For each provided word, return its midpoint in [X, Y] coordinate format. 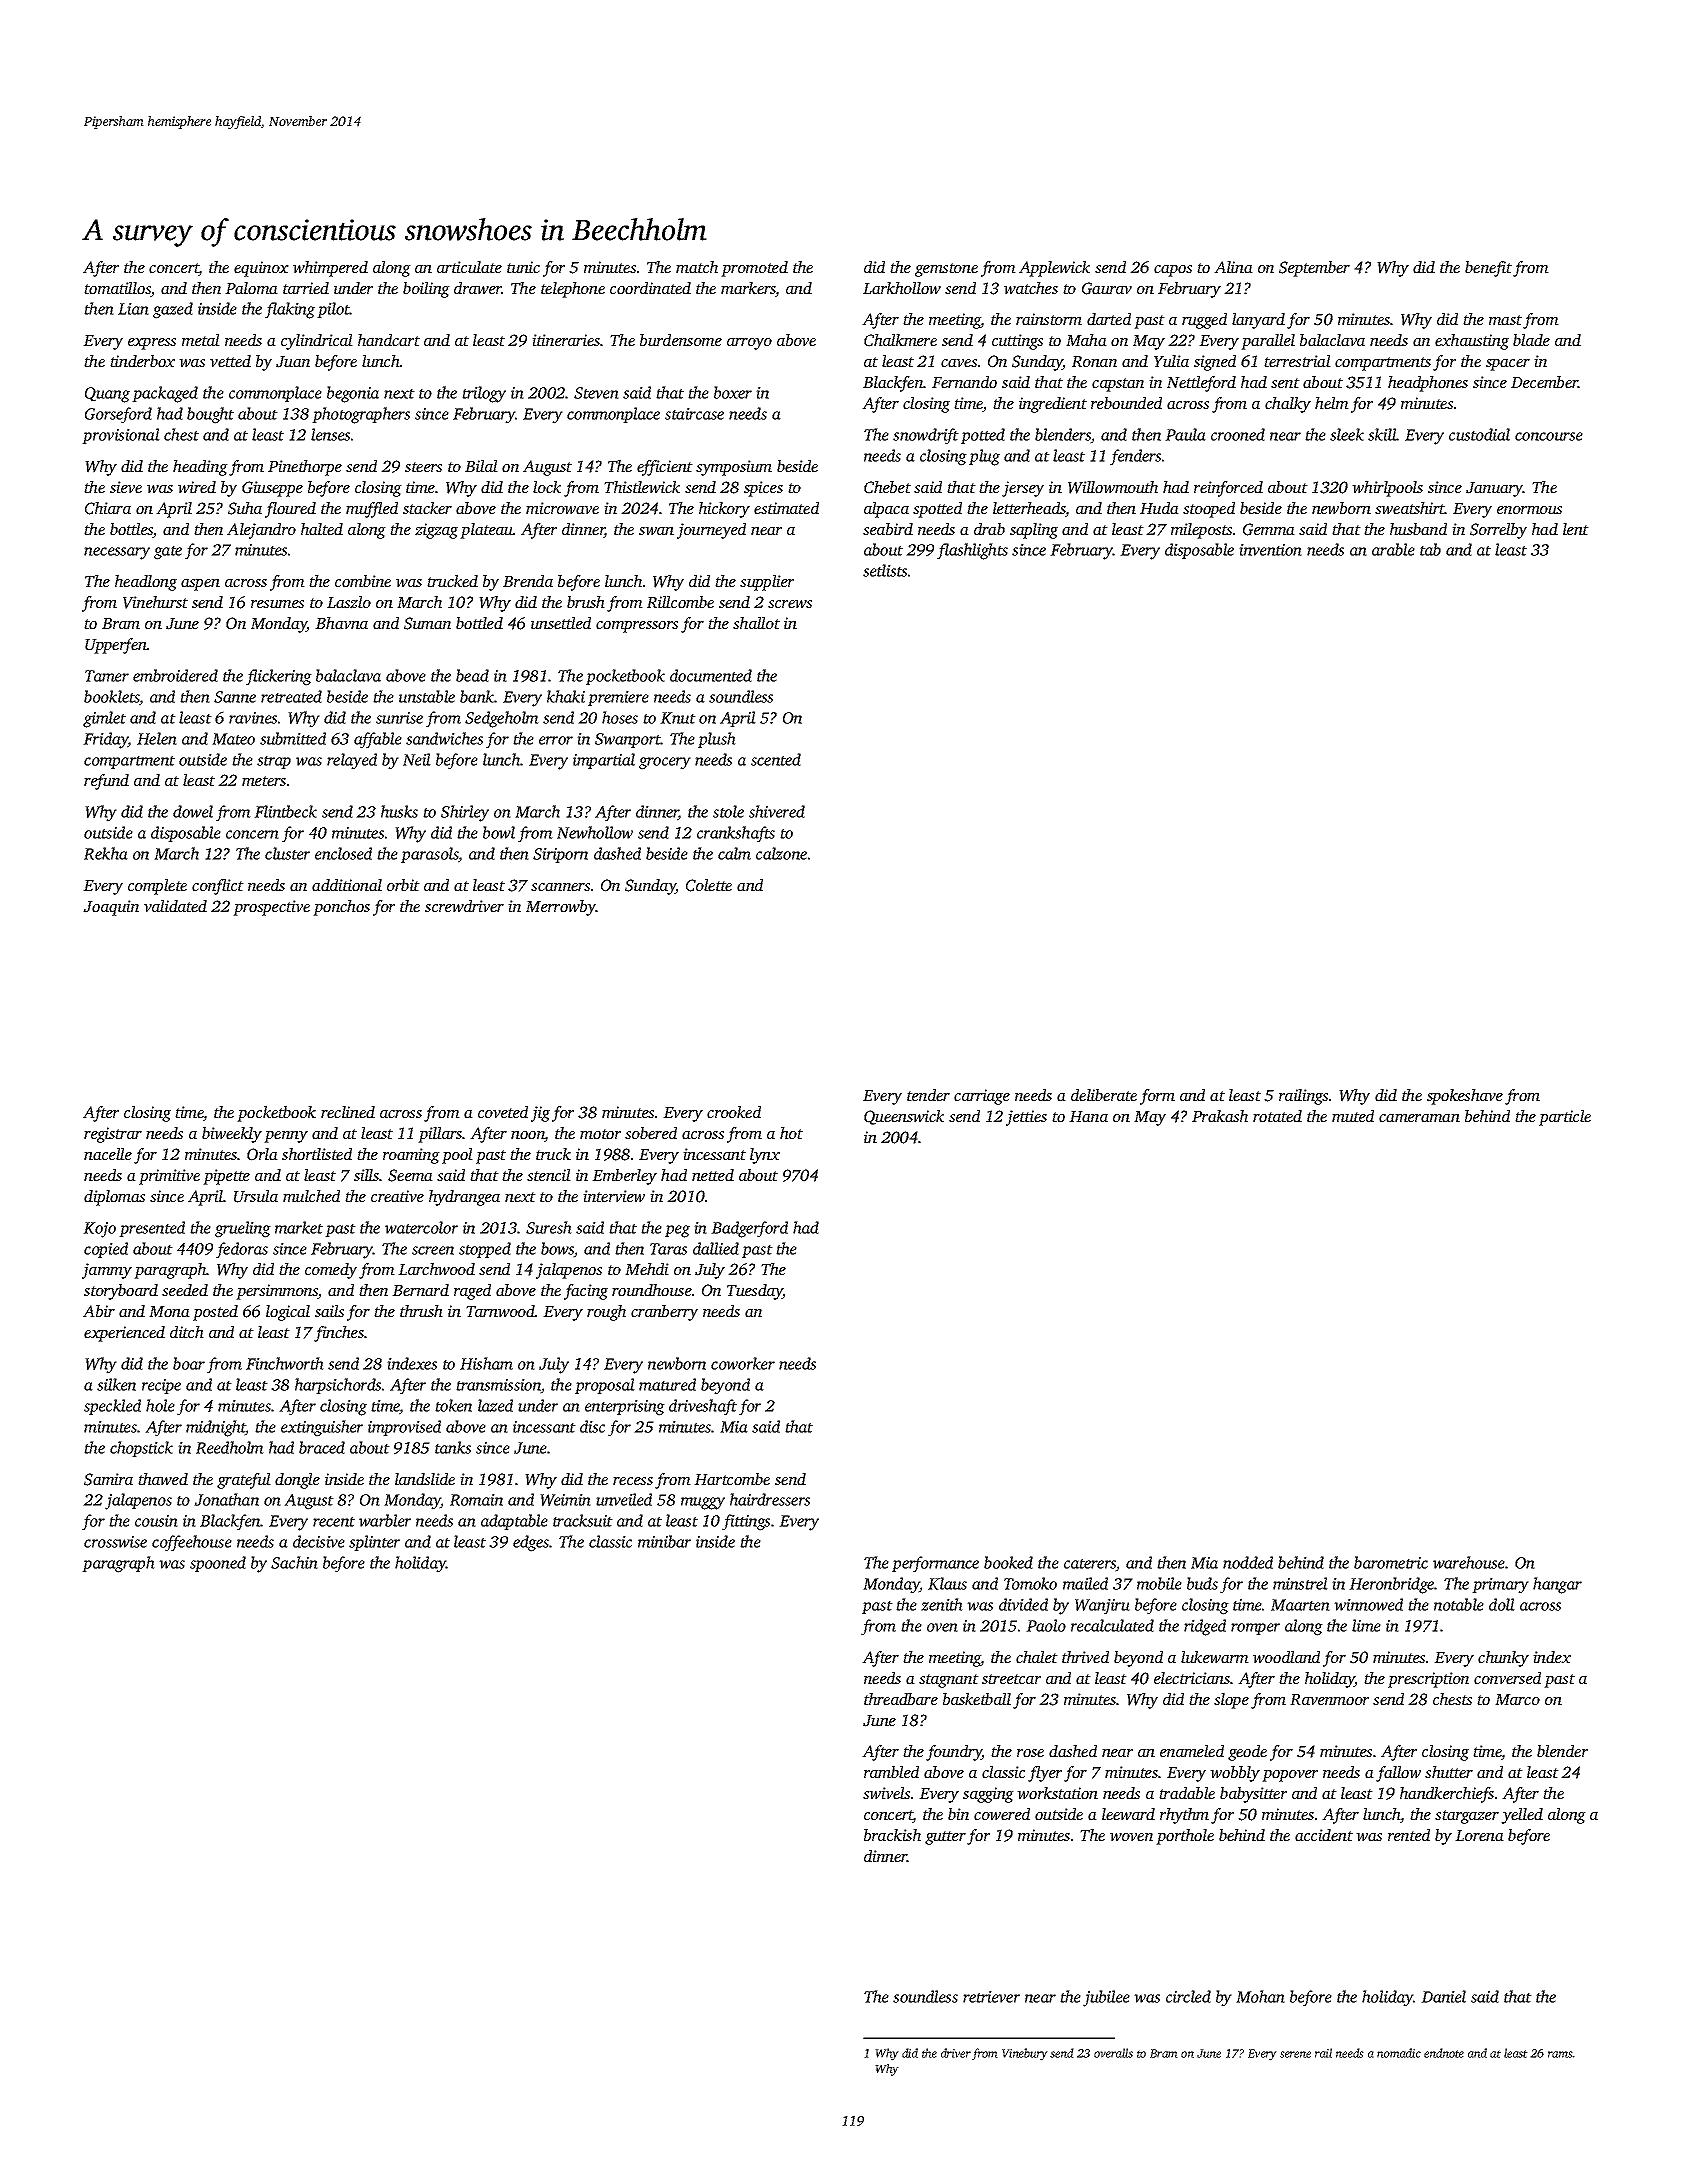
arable [1393, 549]
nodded [1248, 1562]
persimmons [277, 1292]
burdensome [681, 340]
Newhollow [595, 832]
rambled [891, 1772]
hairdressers [770, 1499]
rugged [1204, 321]
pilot [333, 310]
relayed [352, 761]
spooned [218, 1564]
